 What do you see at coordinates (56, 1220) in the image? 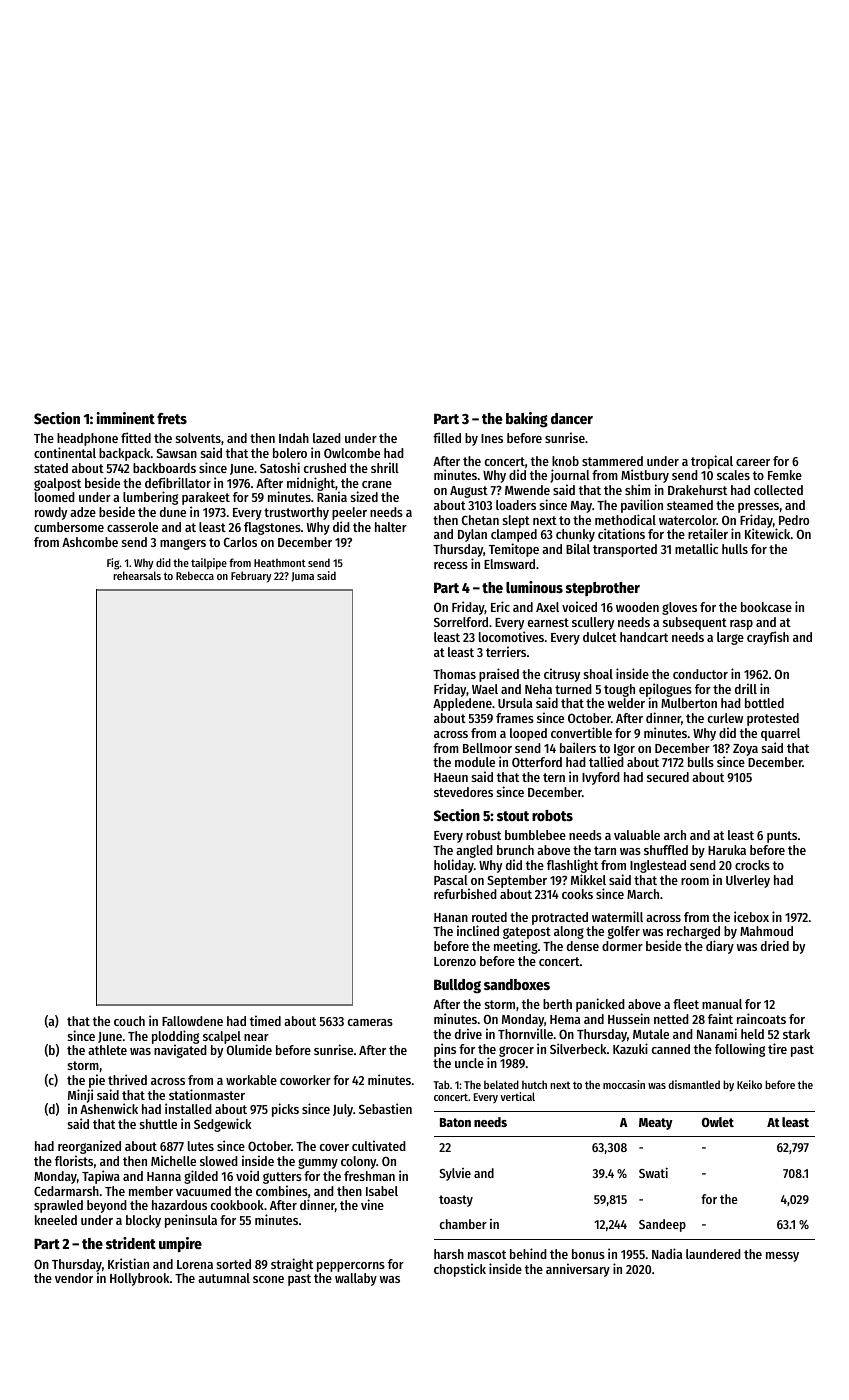
I see `kneeled` at bounding box center [56, 1220].
